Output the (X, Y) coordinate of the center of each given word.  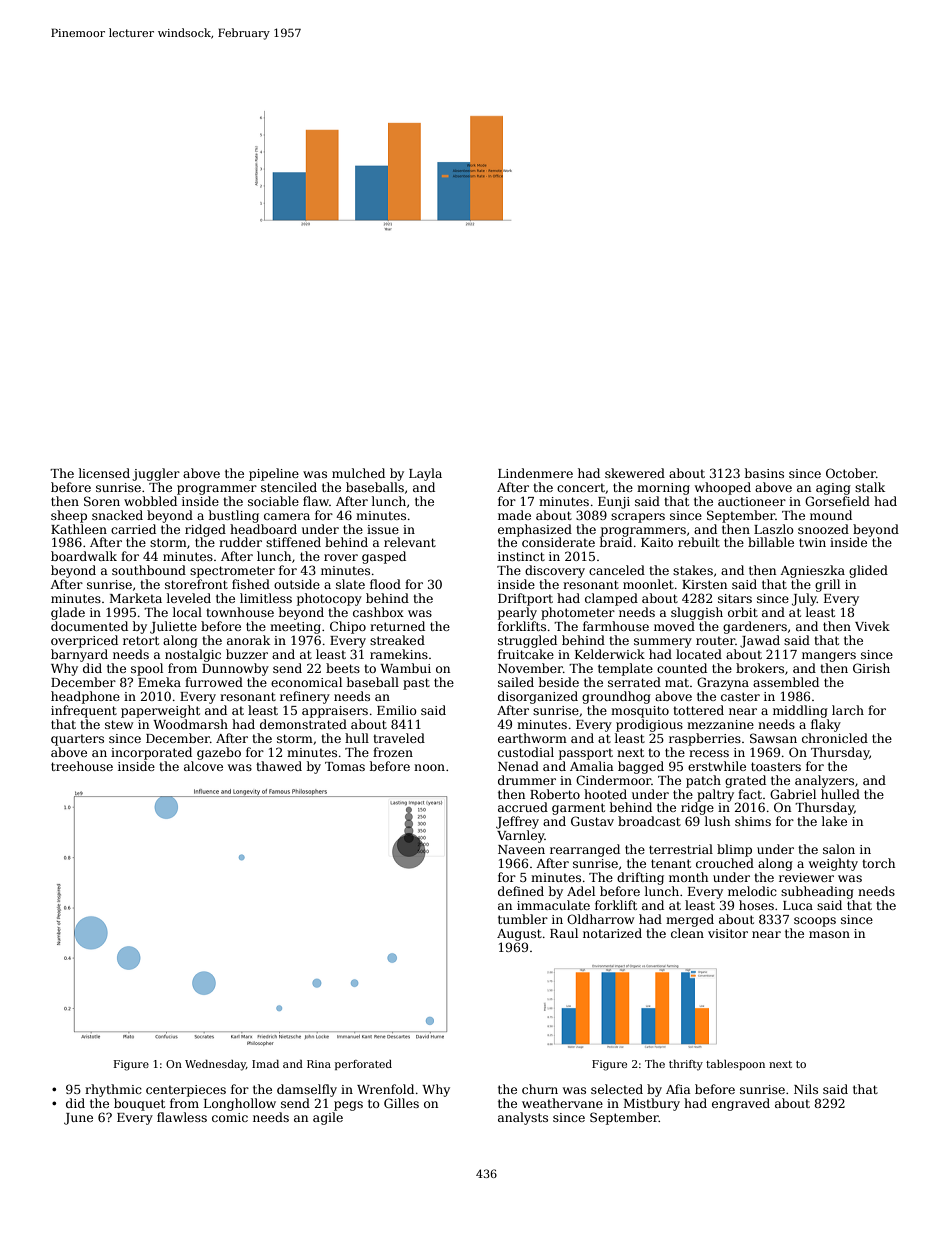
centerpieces (186, 1091)
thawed (279, 766)
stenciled (289, 487)
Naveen (521, 849)
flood (385, 584)
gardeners (755, 627)
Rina (319, 1064)
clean (687, 933)
